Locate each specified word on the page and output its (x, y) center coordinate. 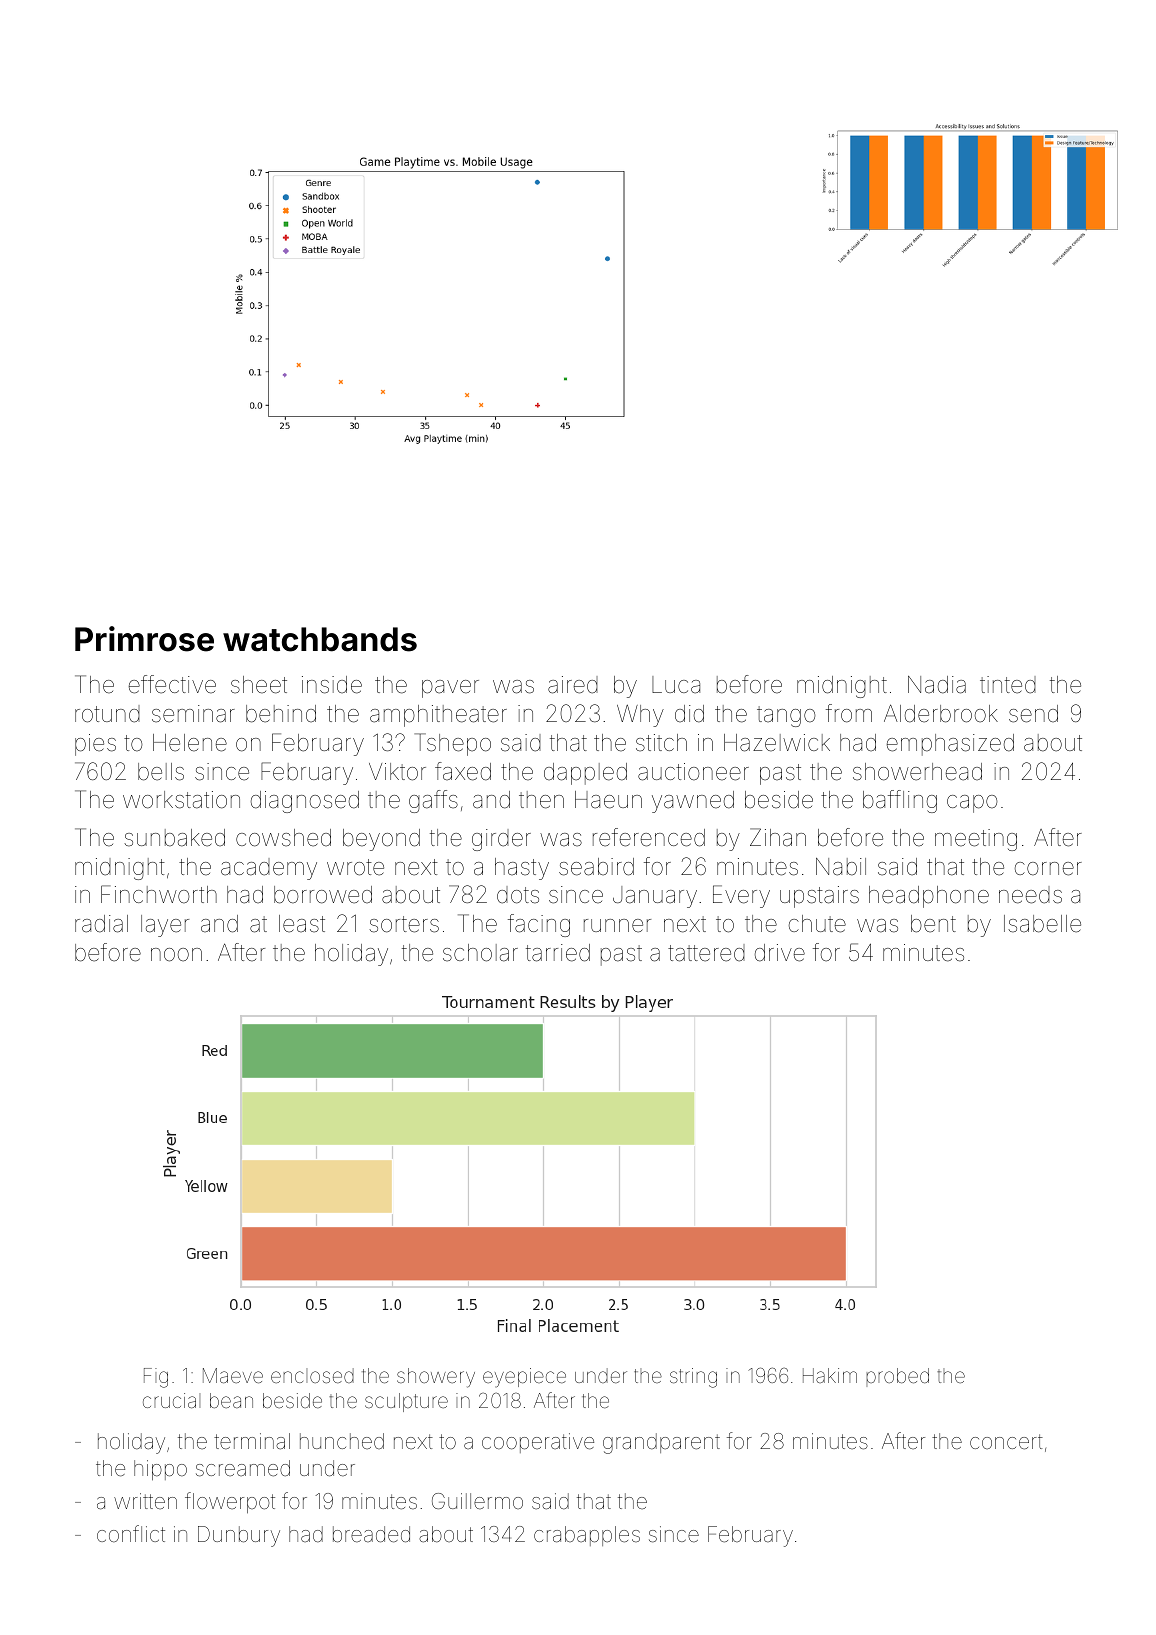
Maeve (233, 1375)
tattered (706, 953)
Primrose (144, 639)
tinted (1008, 685)
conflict (131, 1533)
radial (101, 924)
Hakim (830, 1375)
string (693, 1378)
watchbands (320, 639)
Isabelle (1042, 924)
